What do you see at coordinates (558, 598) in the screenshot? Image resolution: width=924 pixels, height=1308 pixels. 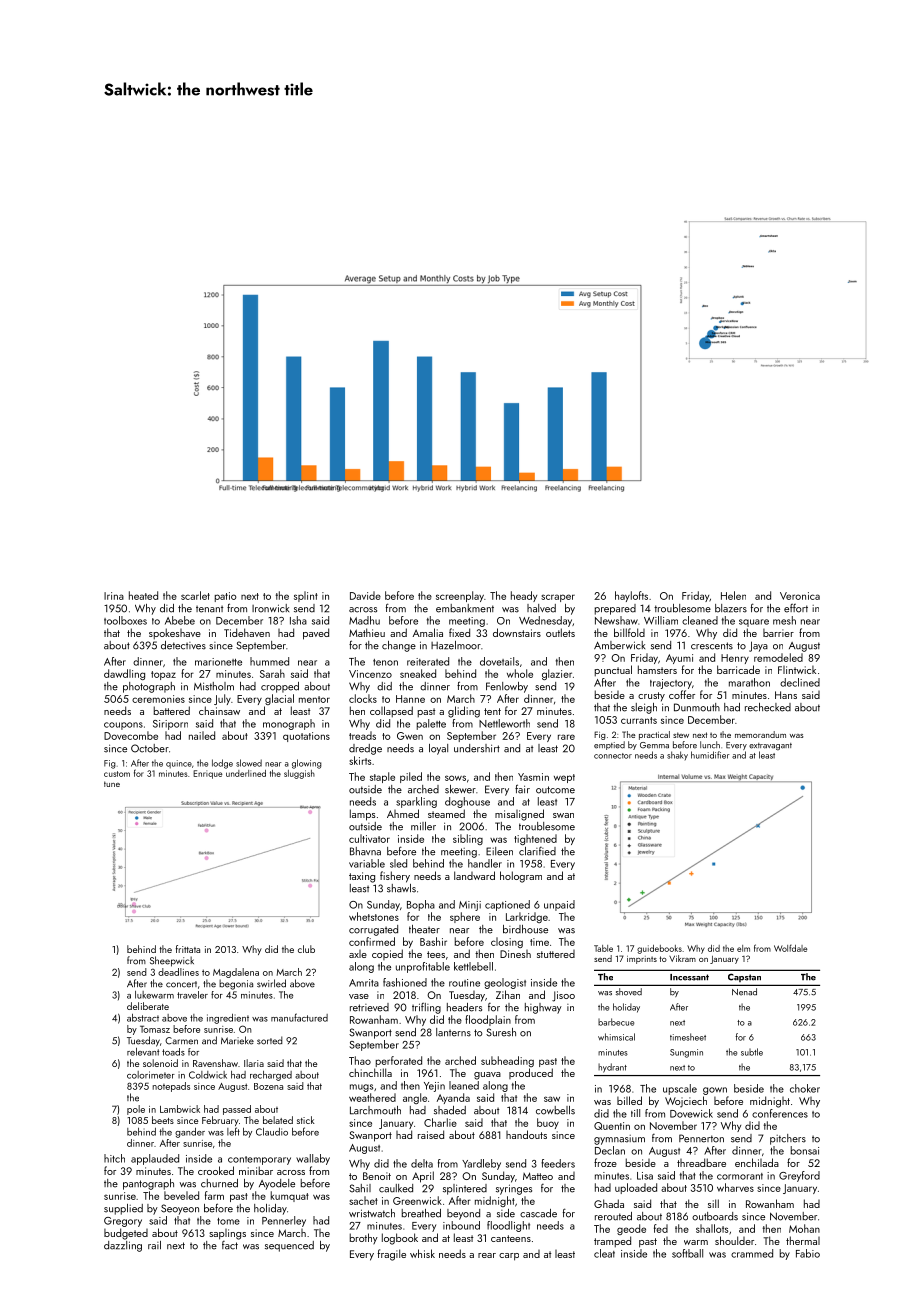 I see `scraper` at bounding box center [558, 598].
